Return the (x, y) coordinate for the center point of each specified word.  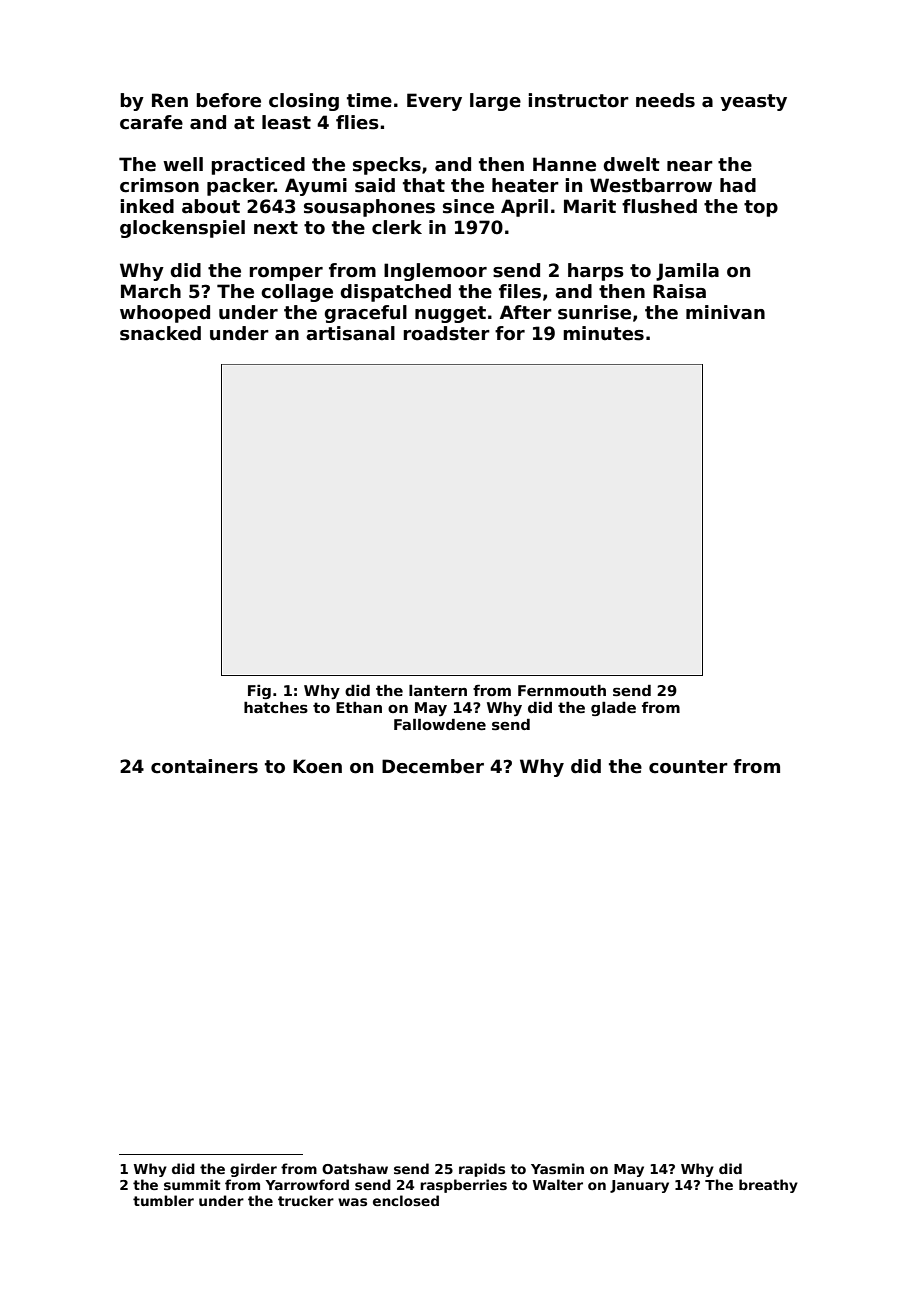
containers (204, 766)
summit (192, 1184)
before (228, 100)
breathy (768, 1186)
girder (253, 1170)
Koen (317, 766)
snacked (160, 333)
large (495, 102)
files (520, 291)
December (433, 766)
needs (665, 100)
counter (688, 767)
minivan (725, 312)
